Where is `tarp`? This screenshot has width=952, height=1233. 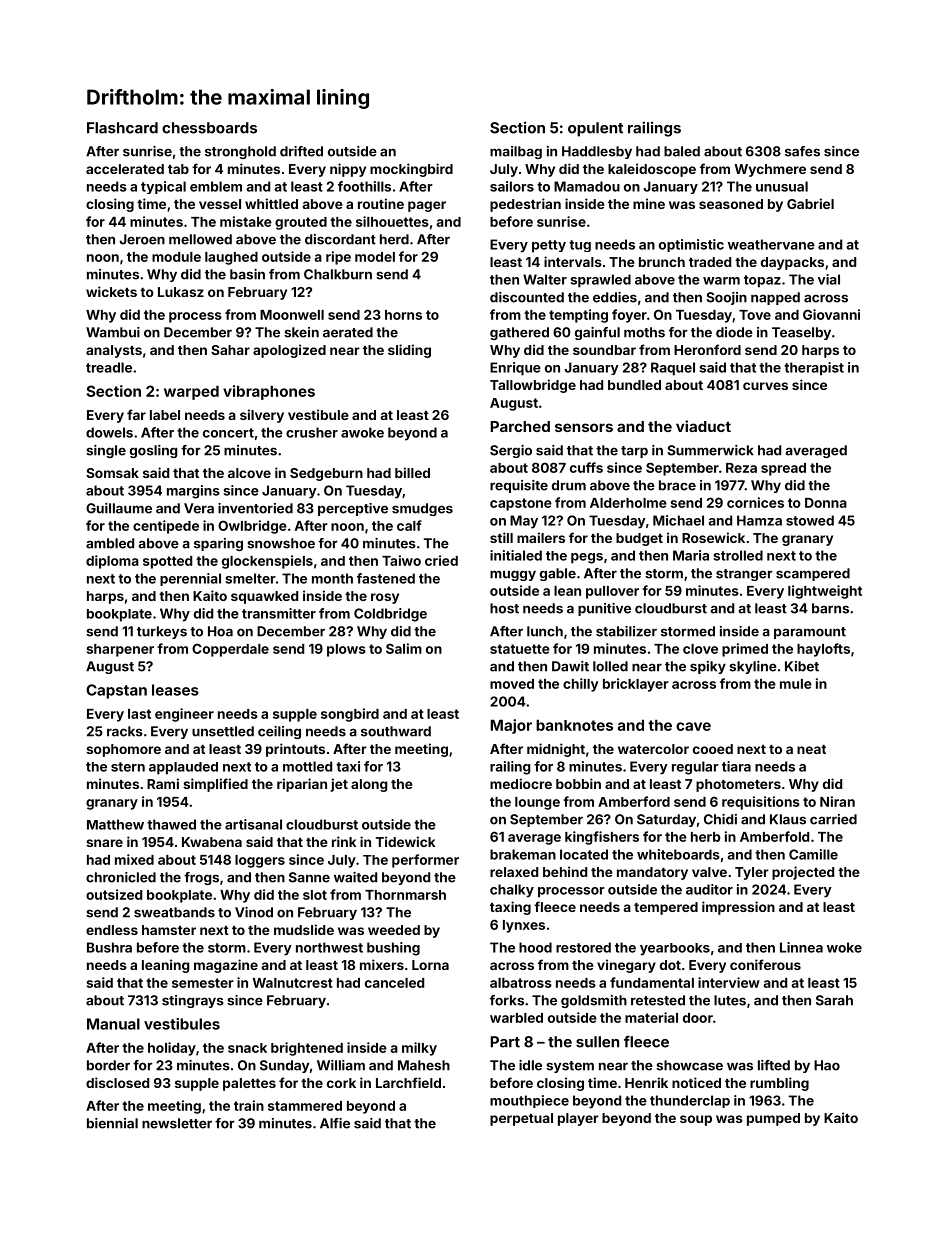 tarp is located at coordinates (634, 452).
